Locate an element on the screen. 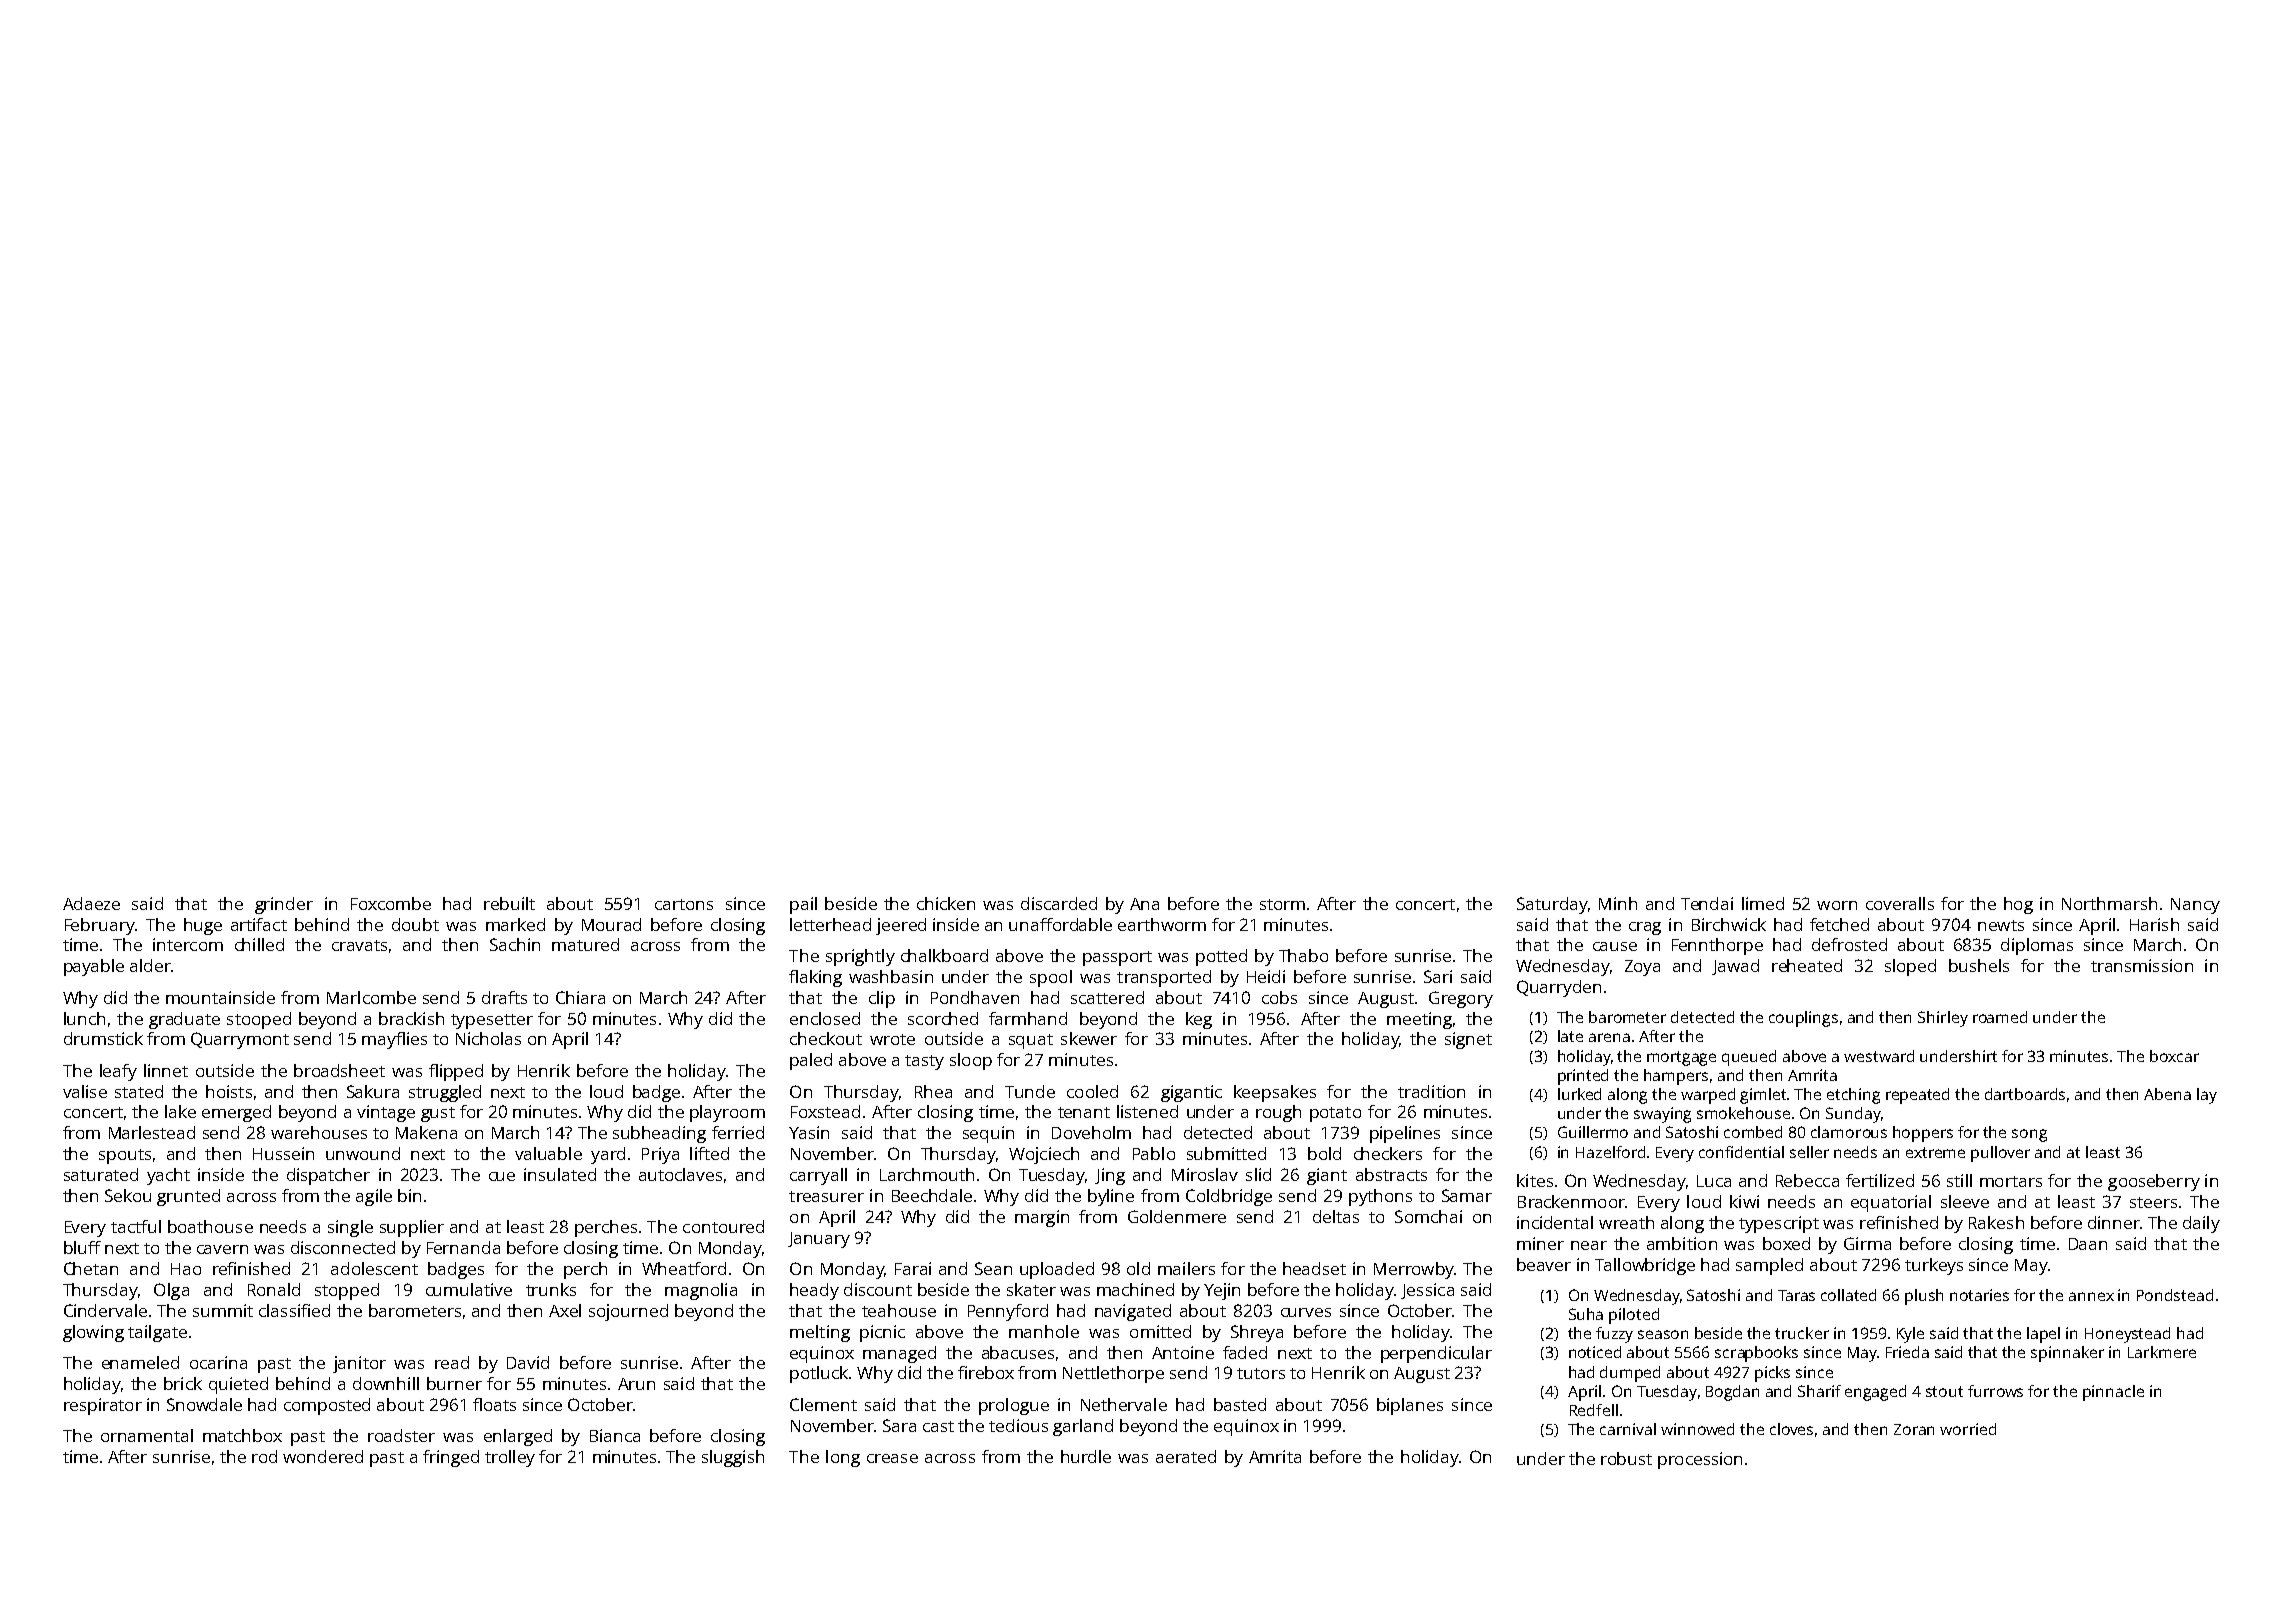 The width and height of the screenshot is (2282, 1614). discount is located at coordinates (878, 1289).
